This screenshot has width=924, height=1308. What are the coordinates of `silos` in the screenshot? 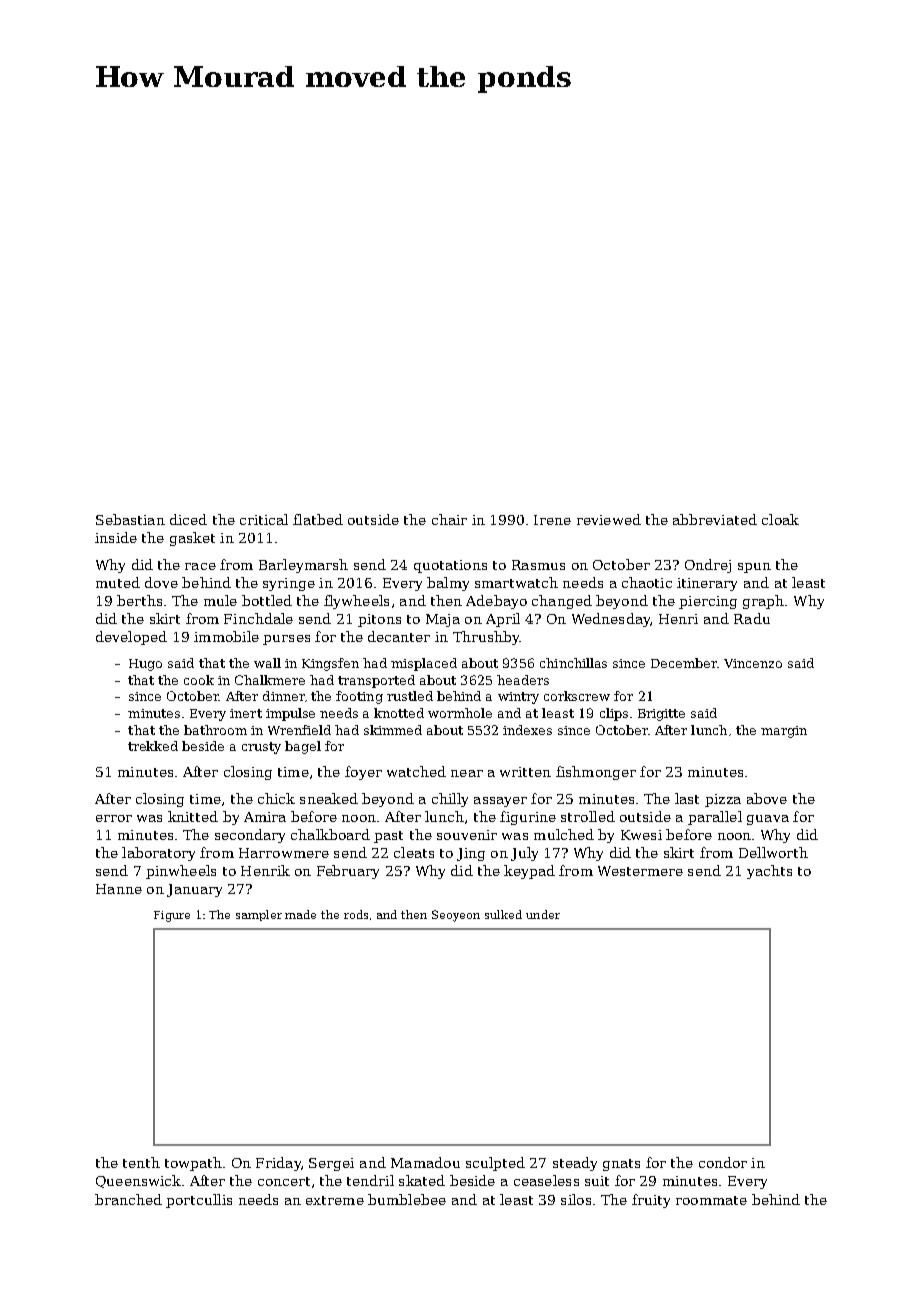 It's located at (576, 1199).
